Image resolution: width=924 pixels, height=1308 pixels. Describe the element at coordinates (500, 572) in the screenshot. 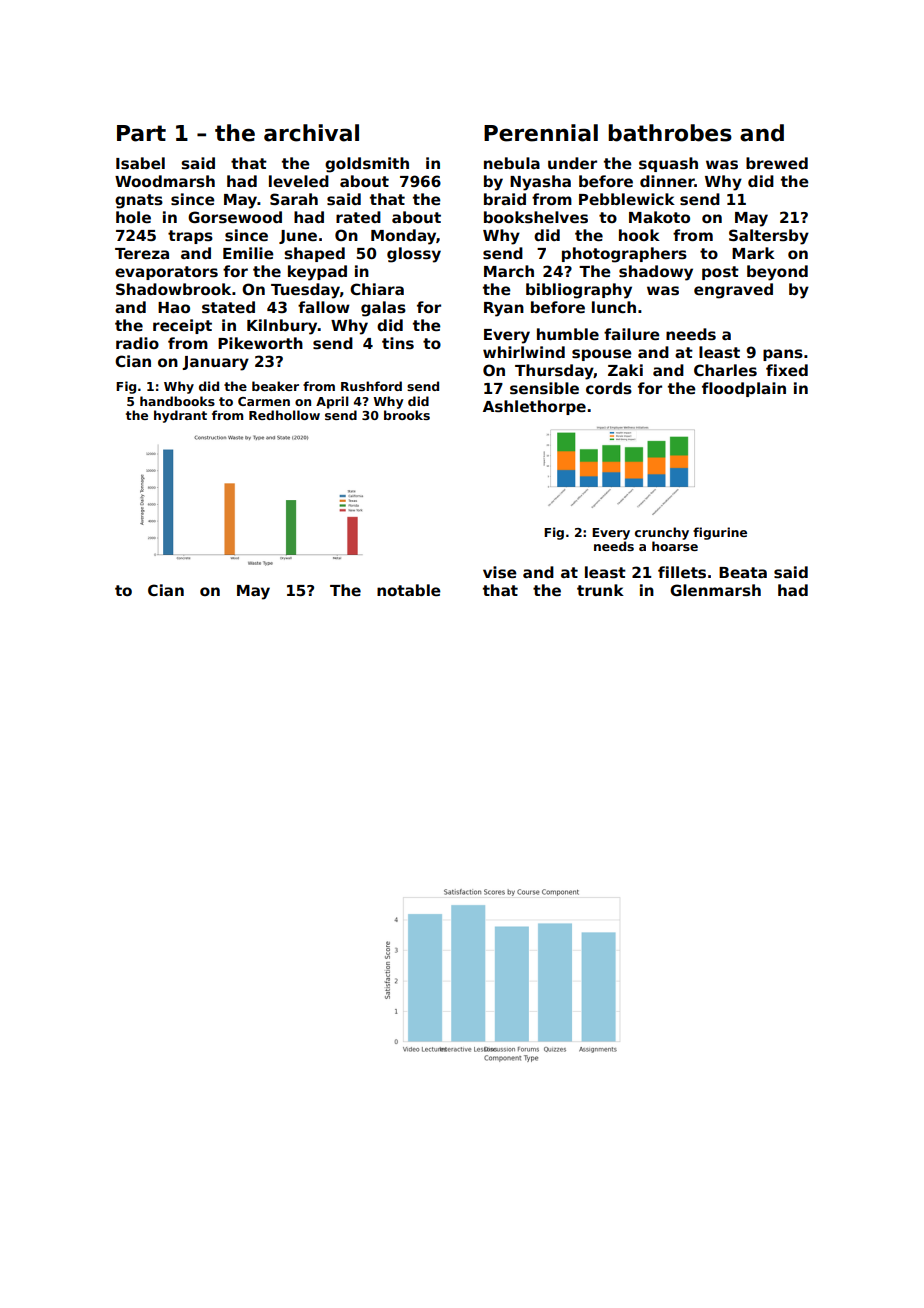

I see `vise` at that location.
